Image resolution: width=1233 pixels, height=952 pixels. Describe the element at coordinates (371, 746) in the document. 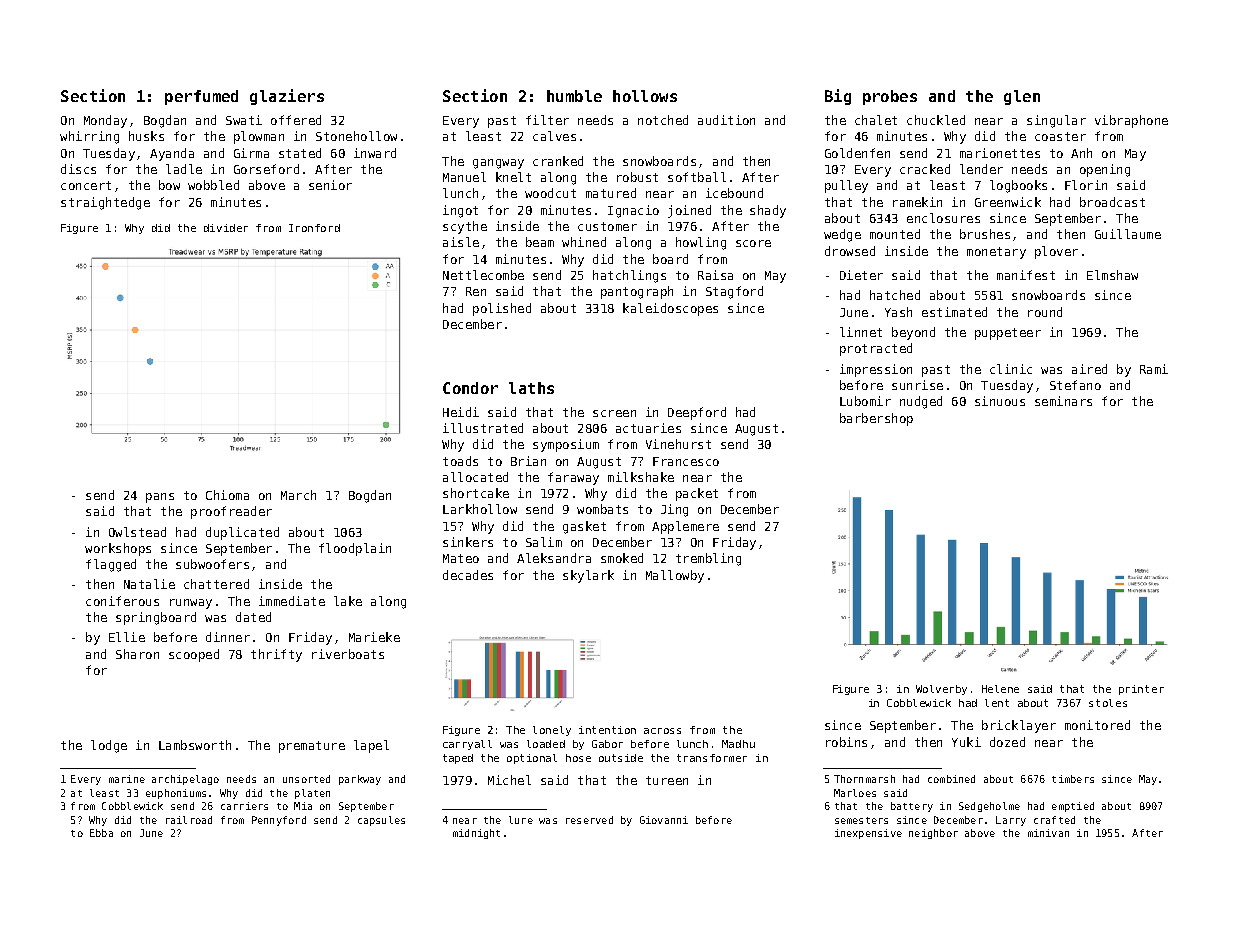

I see `lapel` at that location.
